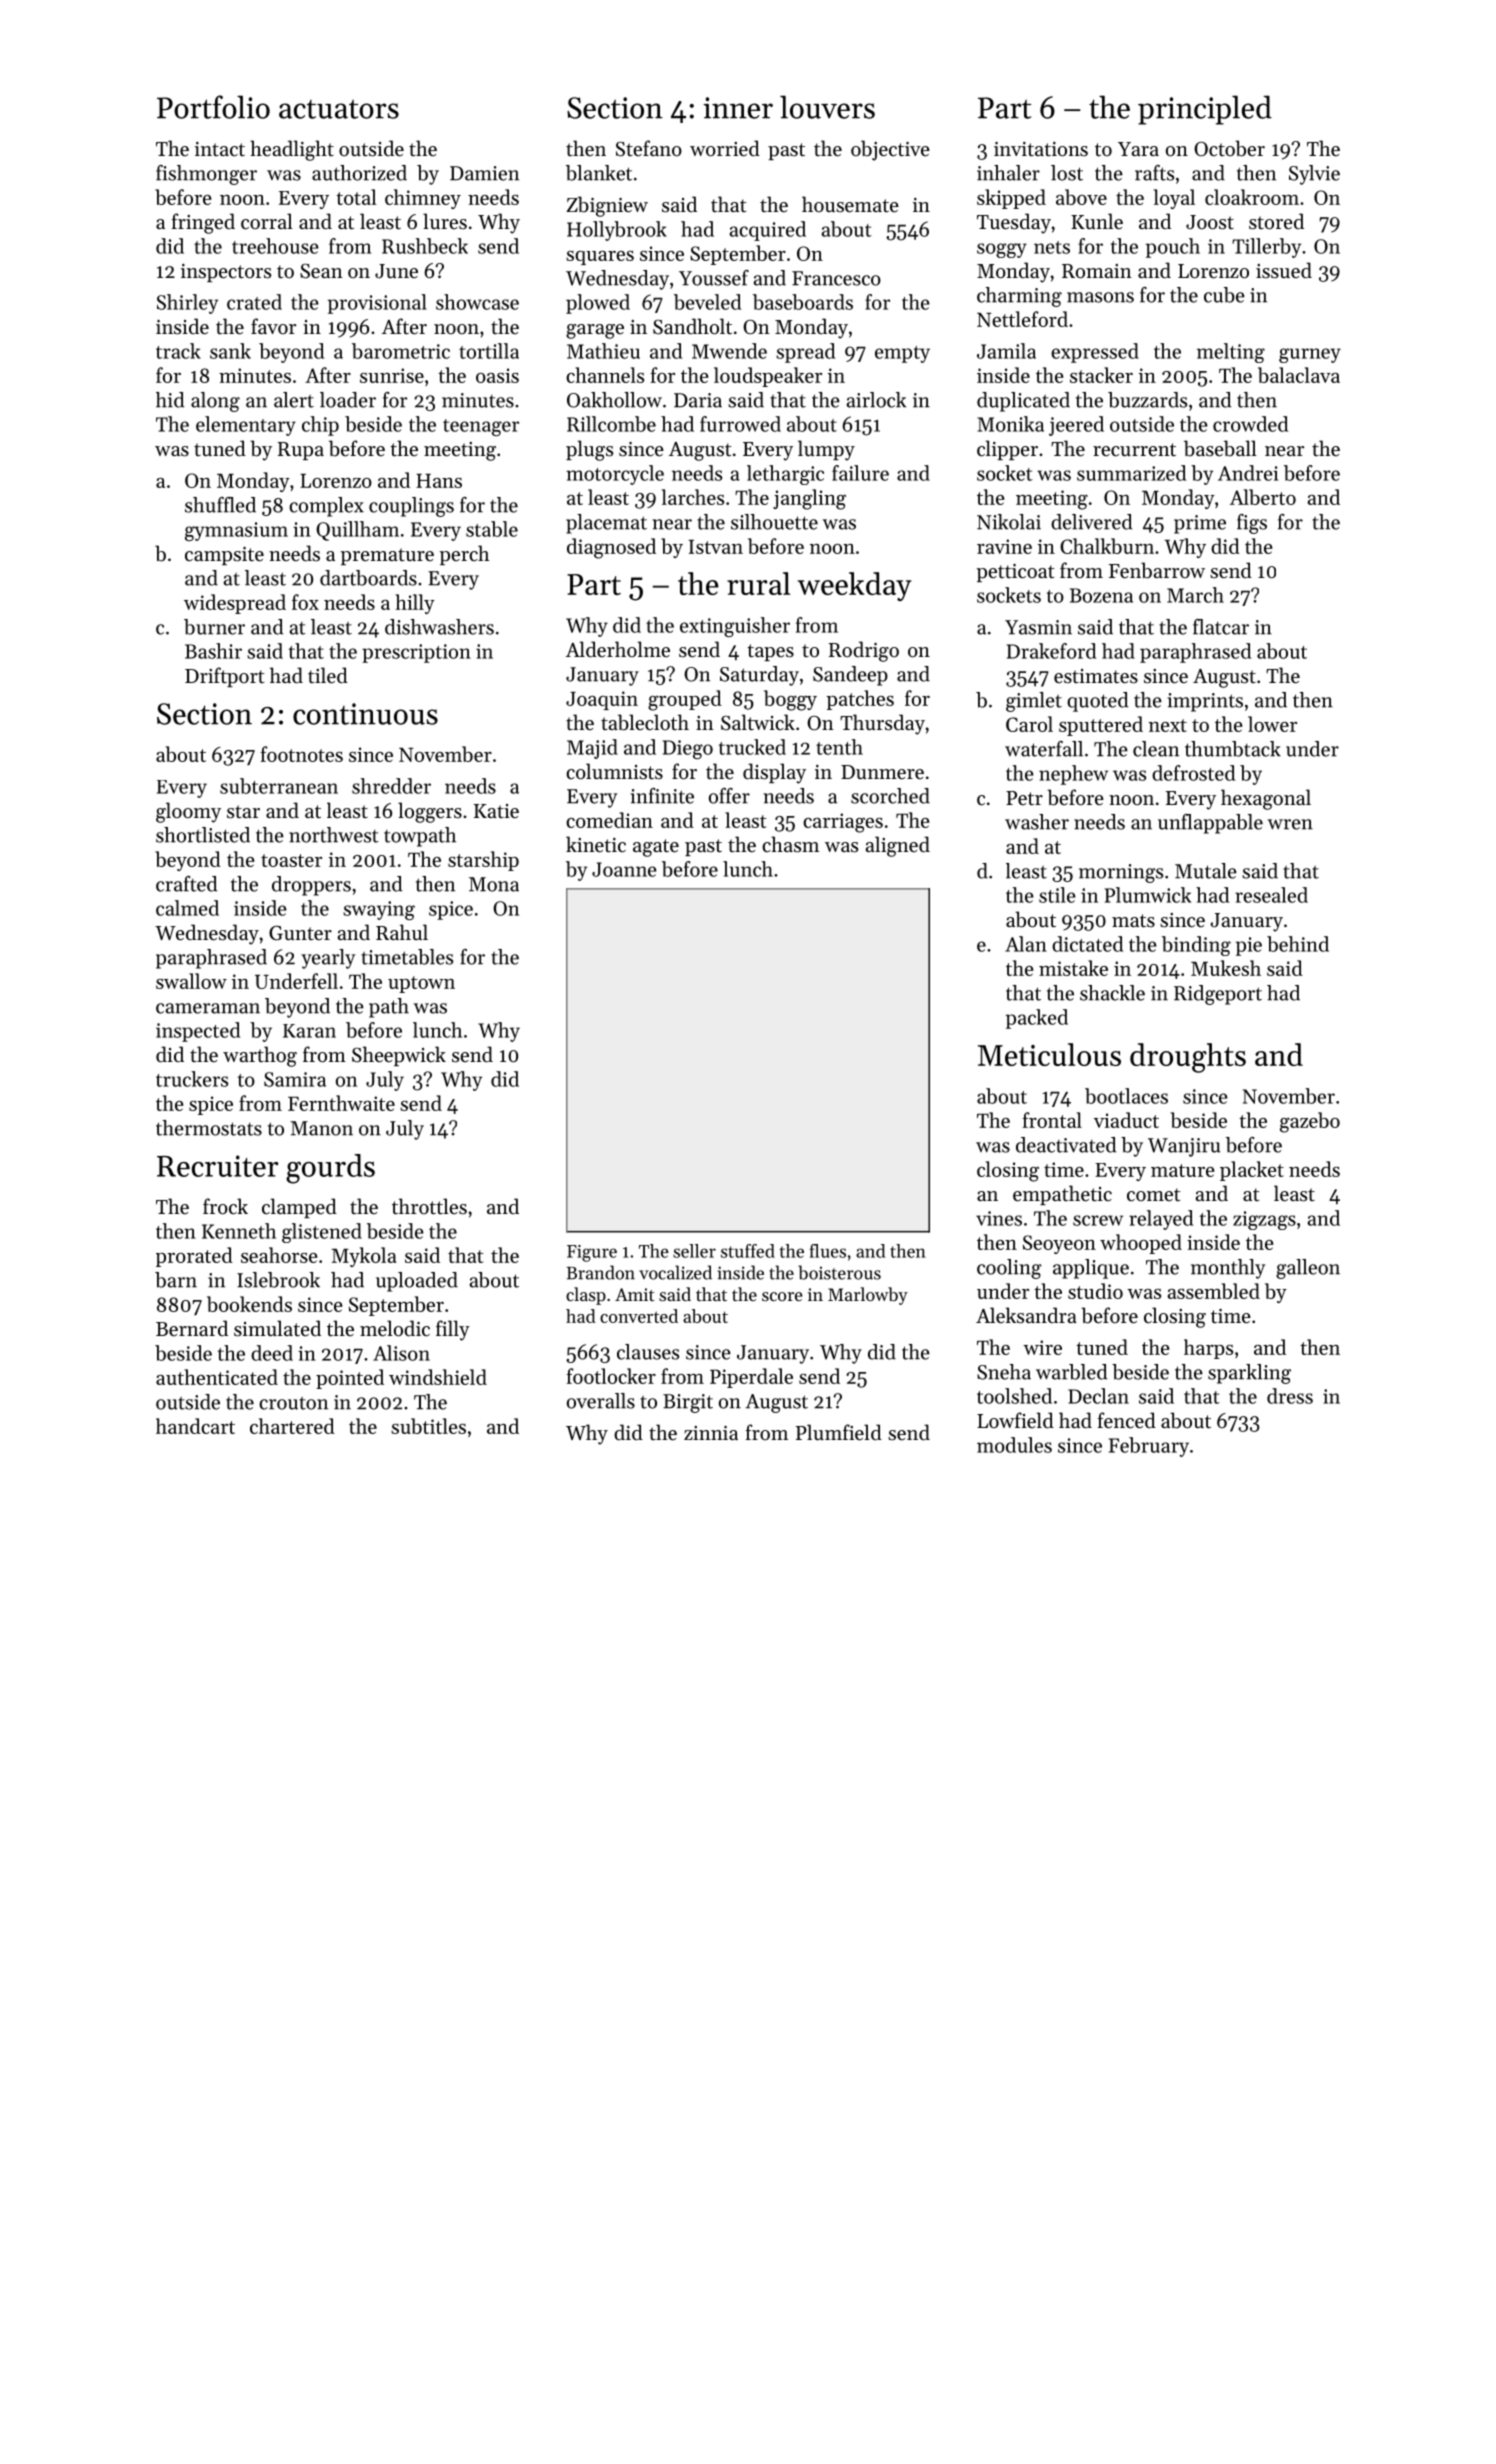 This image has height=2464, width=1496. I want to click on actuators, so click(339, 109).
